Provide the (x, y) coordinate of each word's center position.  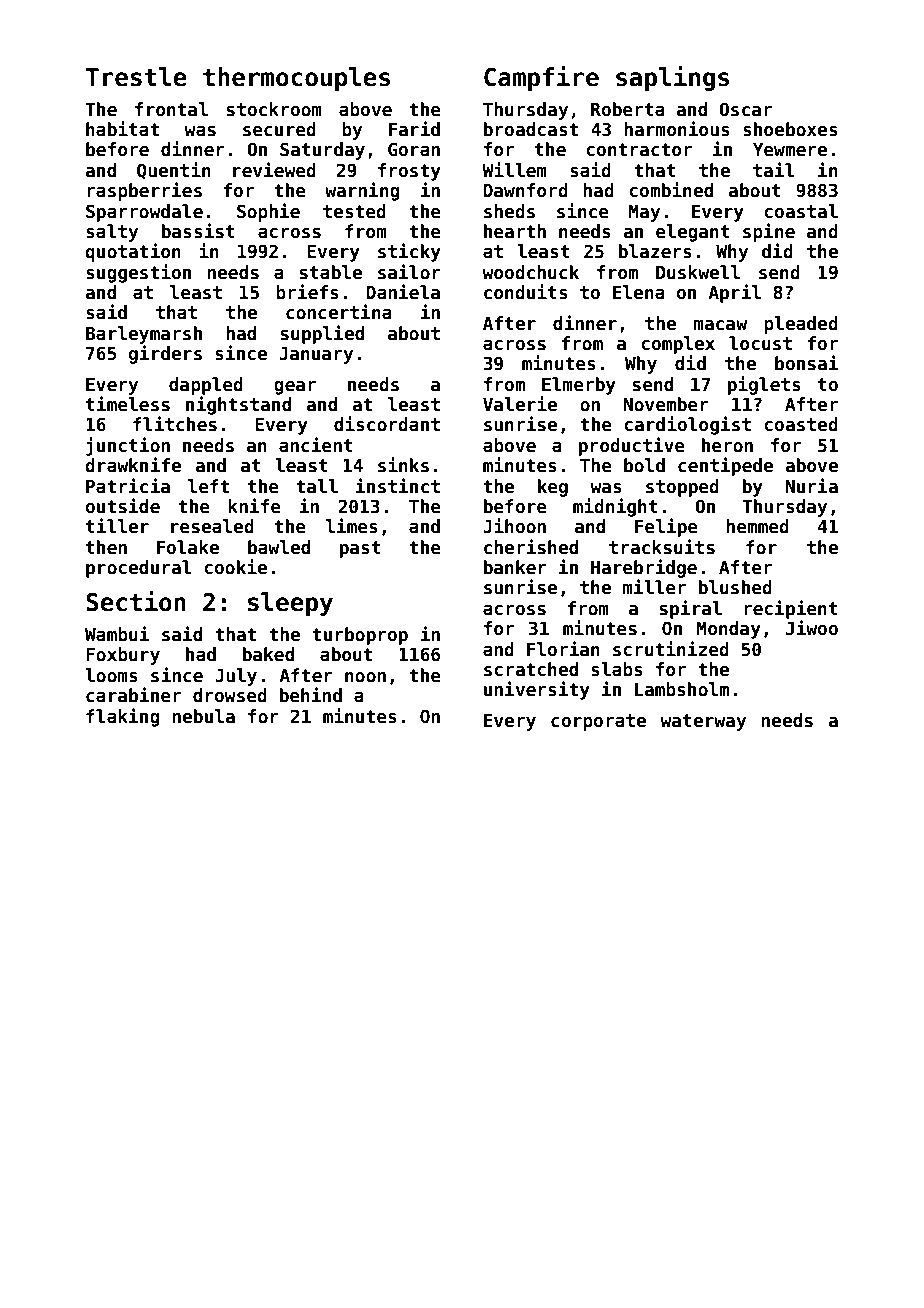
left (208, 486)
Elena (639, 292)
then (106, 547)
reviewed (274, 170)
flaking (123, 717)
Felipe (666, 527)
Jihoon (514, 526)
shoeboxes (790, 129)
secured (279, 129)
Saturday (322, 151)
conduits (526, 292)
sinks (403, 465)
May (644, 213)
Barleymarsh (144, 335)
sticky (409, 252)
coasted (801, 424)
